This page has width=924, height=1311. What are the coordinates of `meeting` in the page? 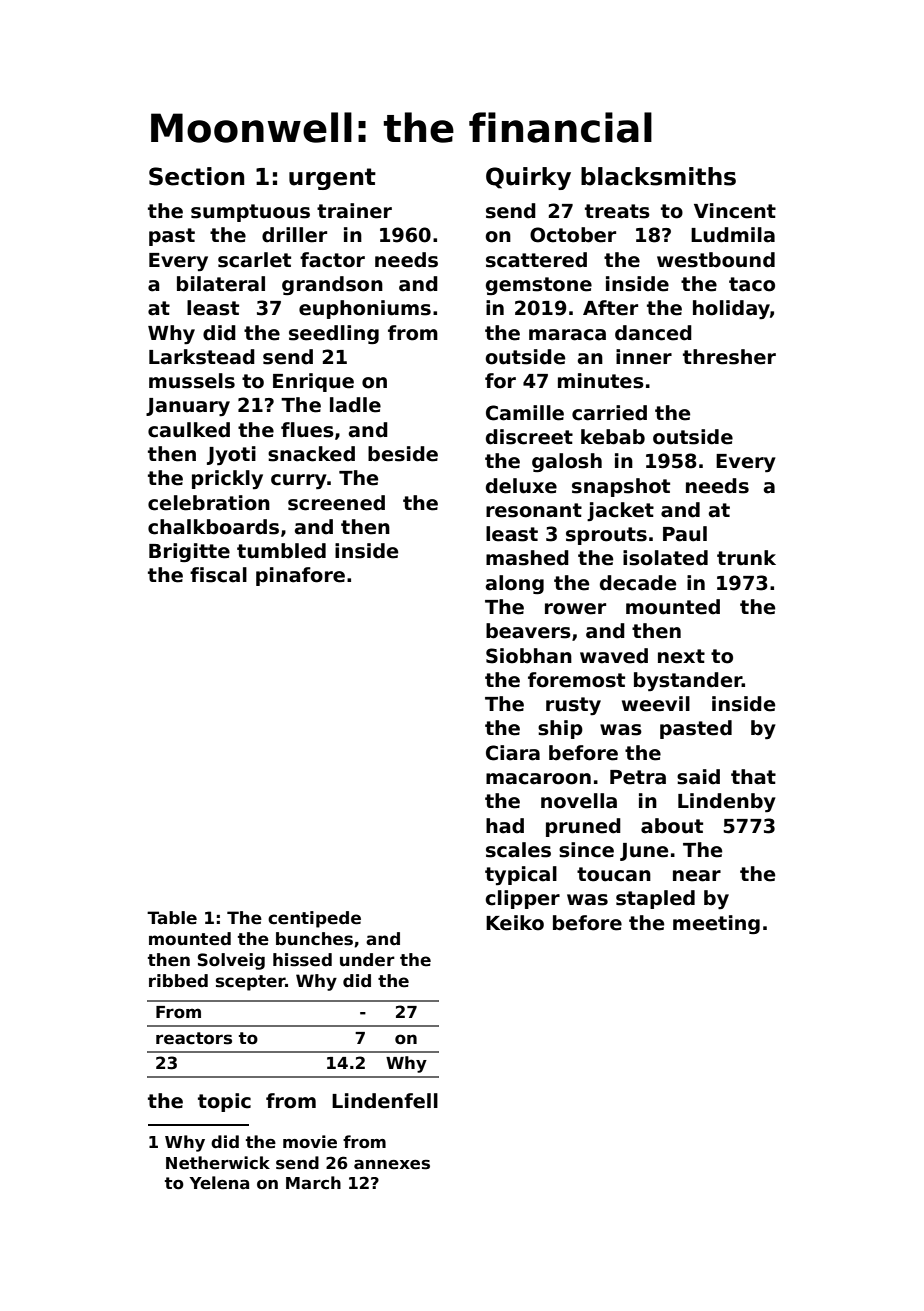 It's located at (716, 924).
